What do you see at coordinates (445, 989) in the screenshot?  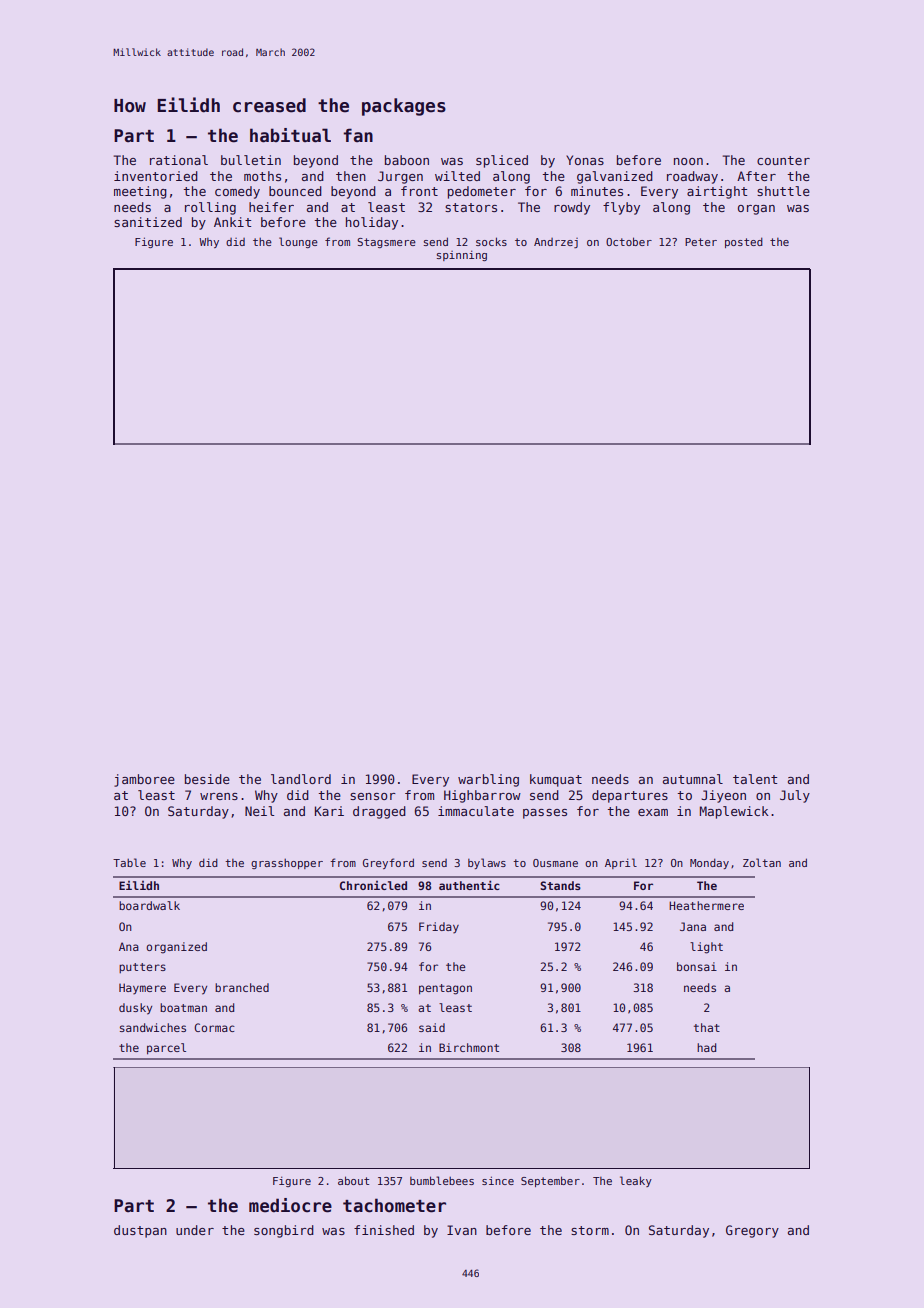 I see `pentagon` at bounding box center [445, 989].
